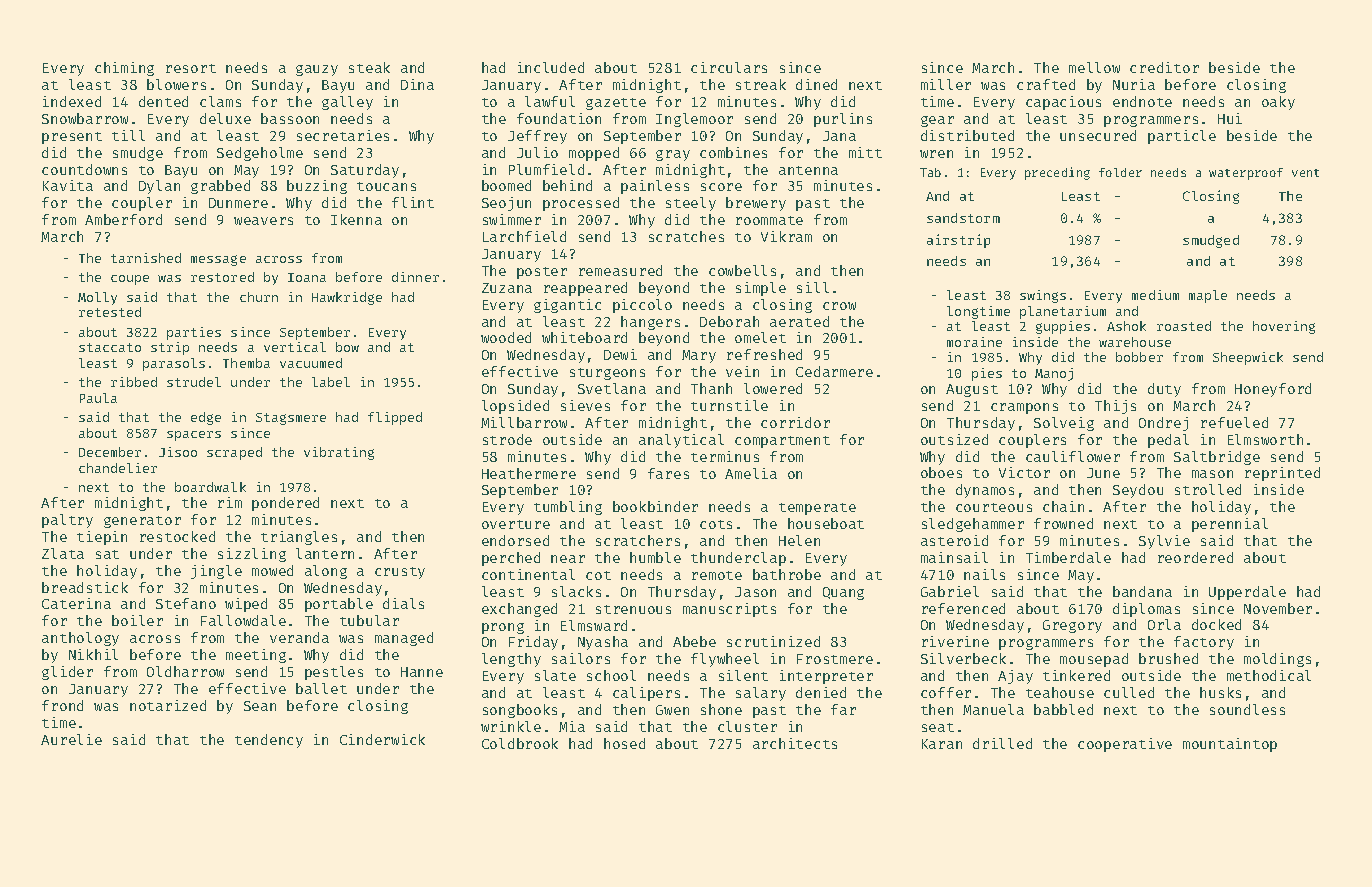 The image size is (1372, 887). Describe the element at coordinates (71, 739) in the screenshot. I see `Aurelie` at that location.
